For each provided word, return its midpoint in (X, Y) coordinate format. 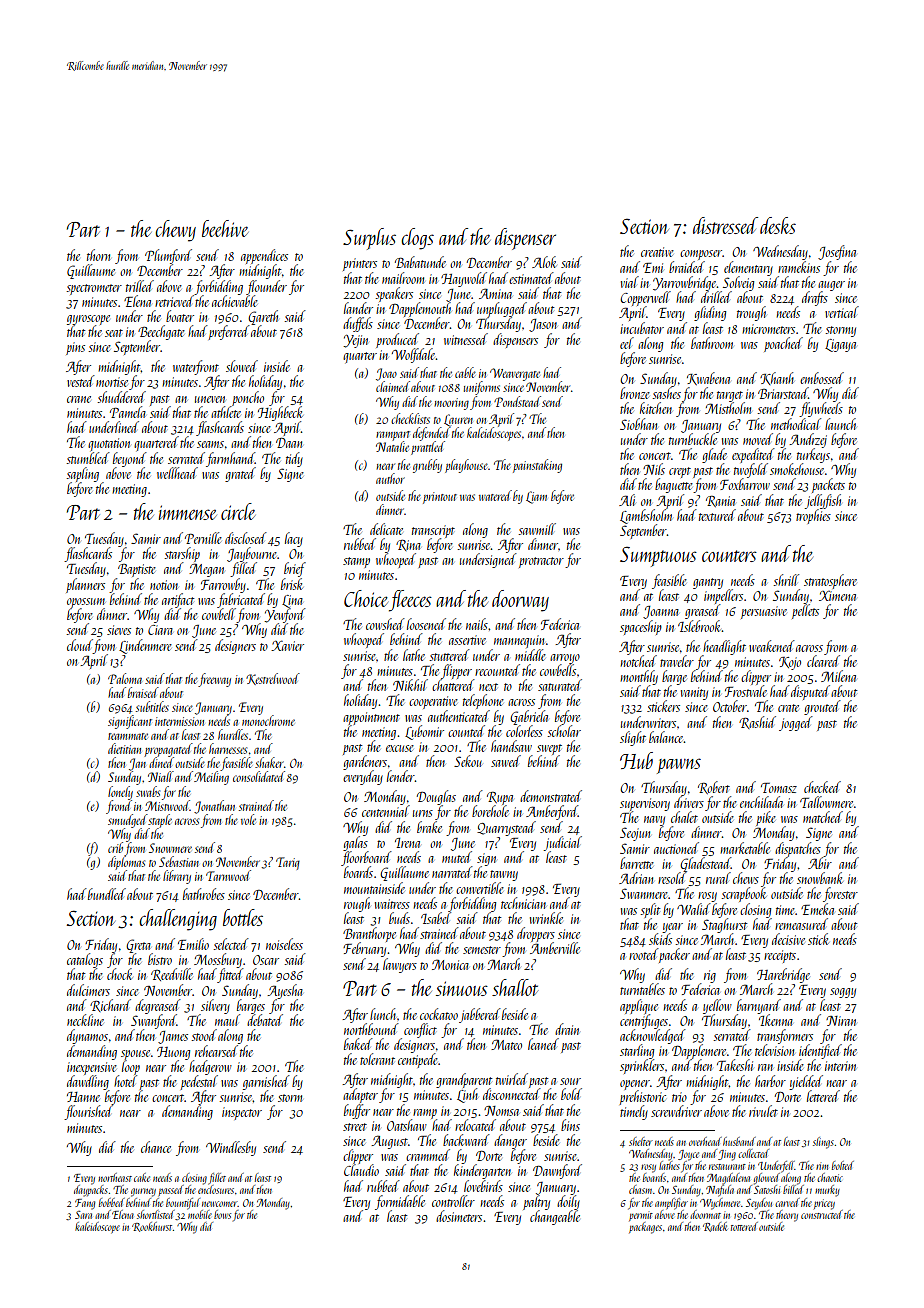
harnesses (228, 748)
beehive (225, 228)
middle (530, 655)
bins (570, 1125)
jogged (796, 723)
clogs (417, 239)
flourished (88, 1113)
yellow (717, 1006)
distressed (725, 225)
